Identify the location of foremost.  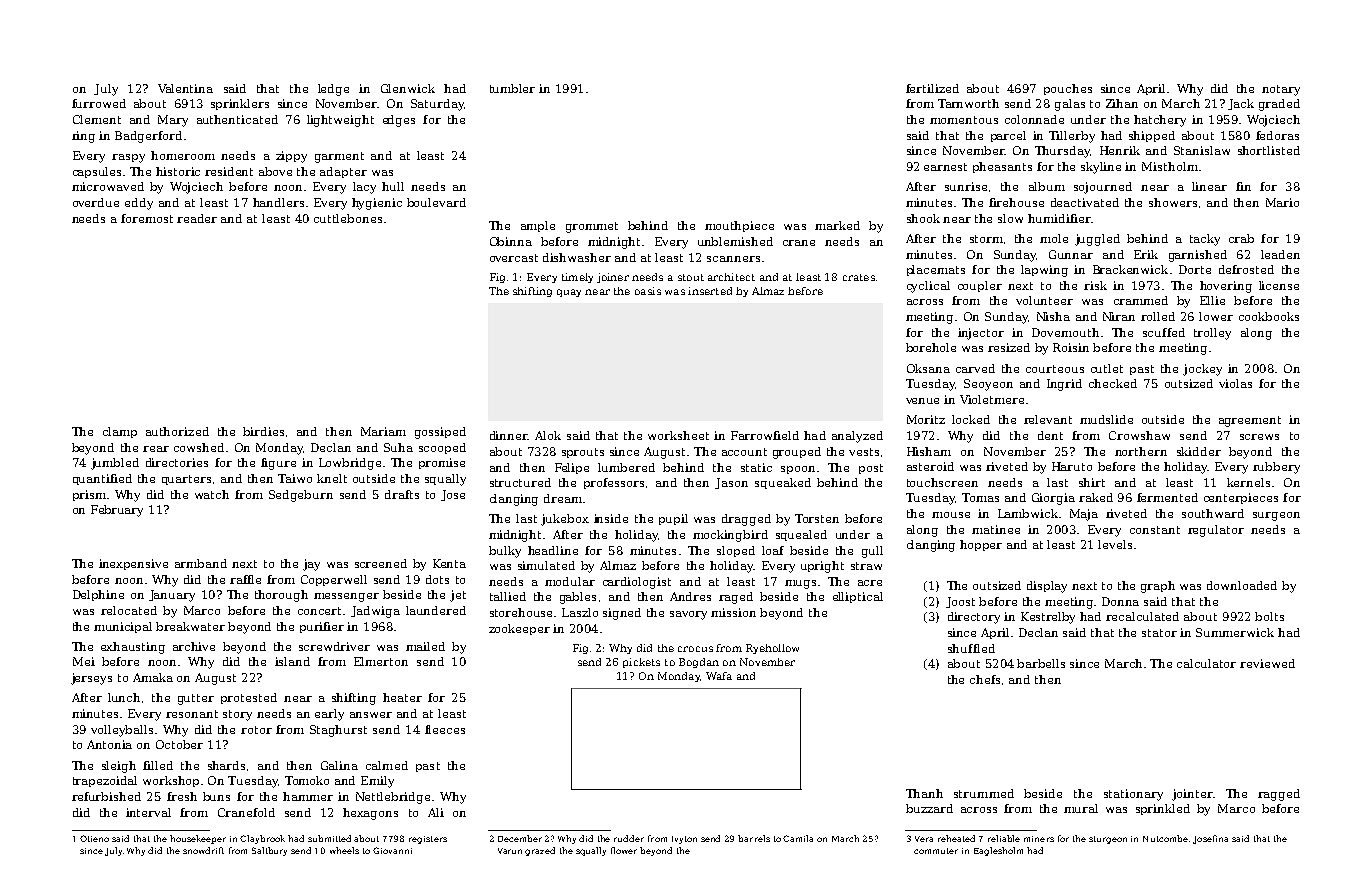
(147, 218).
